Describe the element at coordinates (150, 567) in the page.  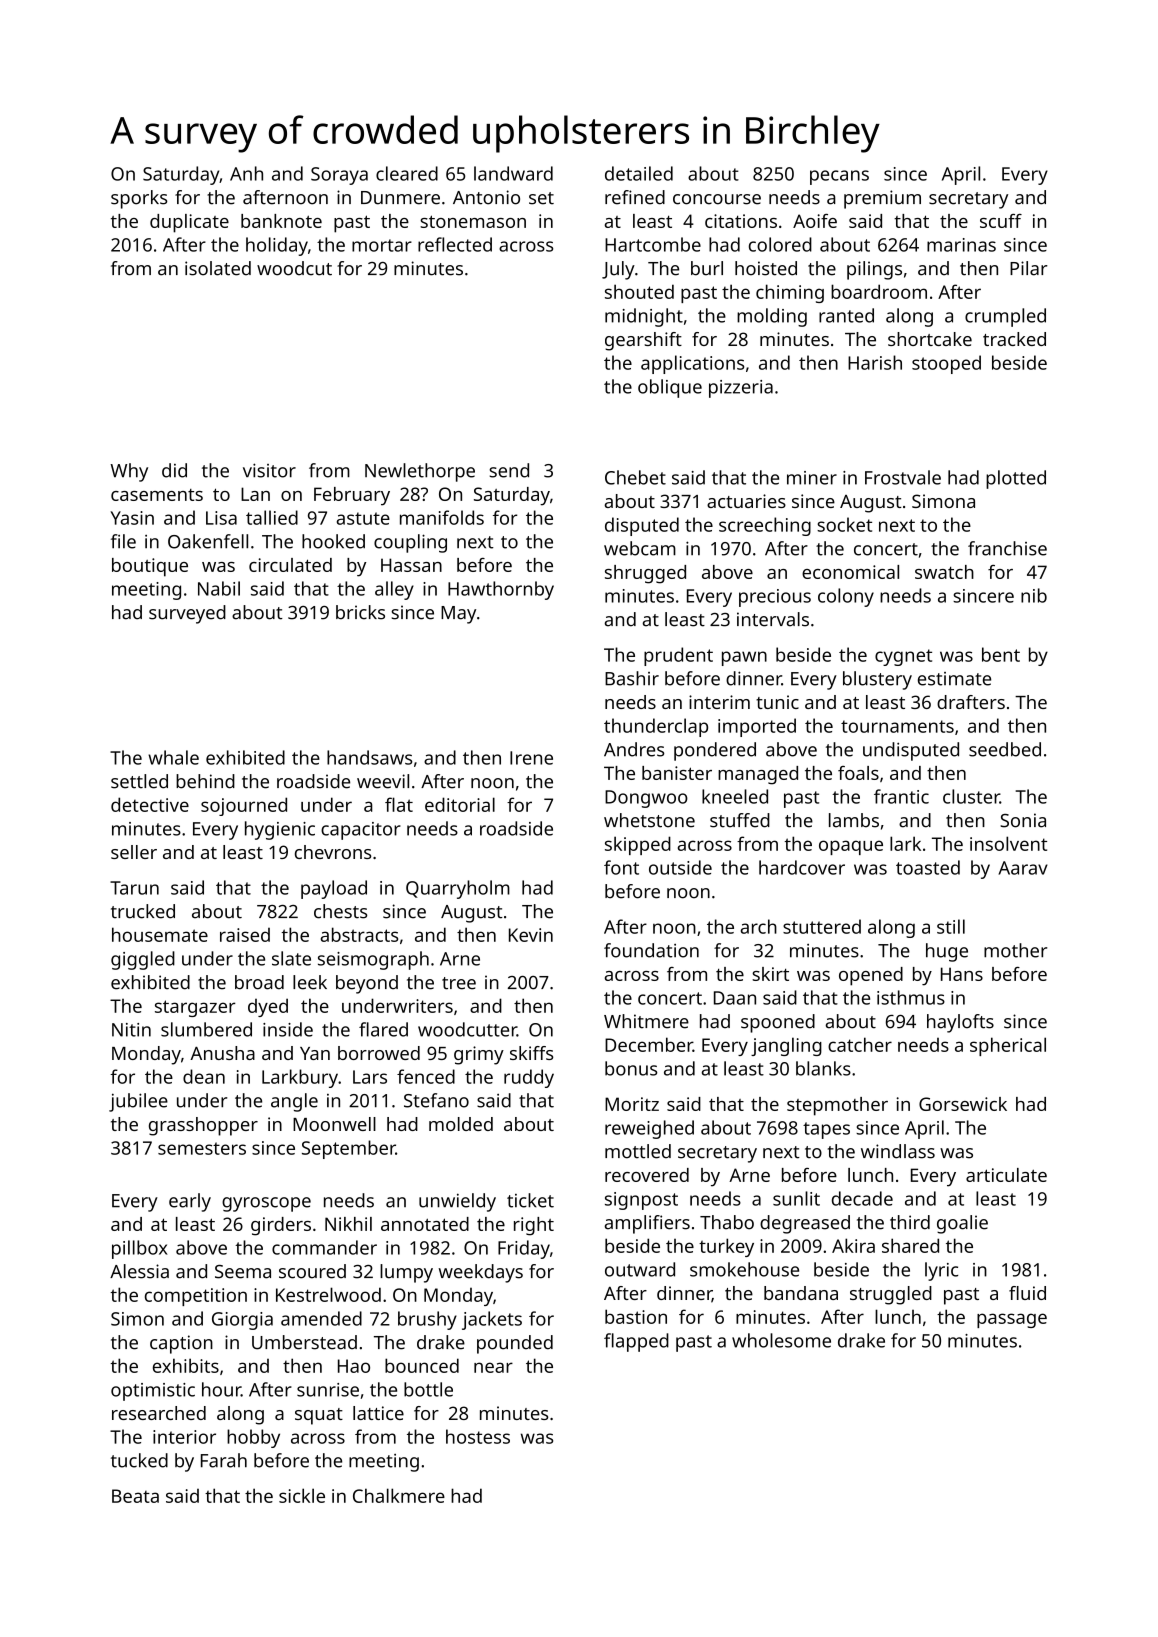
I see `boutique` at that location.
